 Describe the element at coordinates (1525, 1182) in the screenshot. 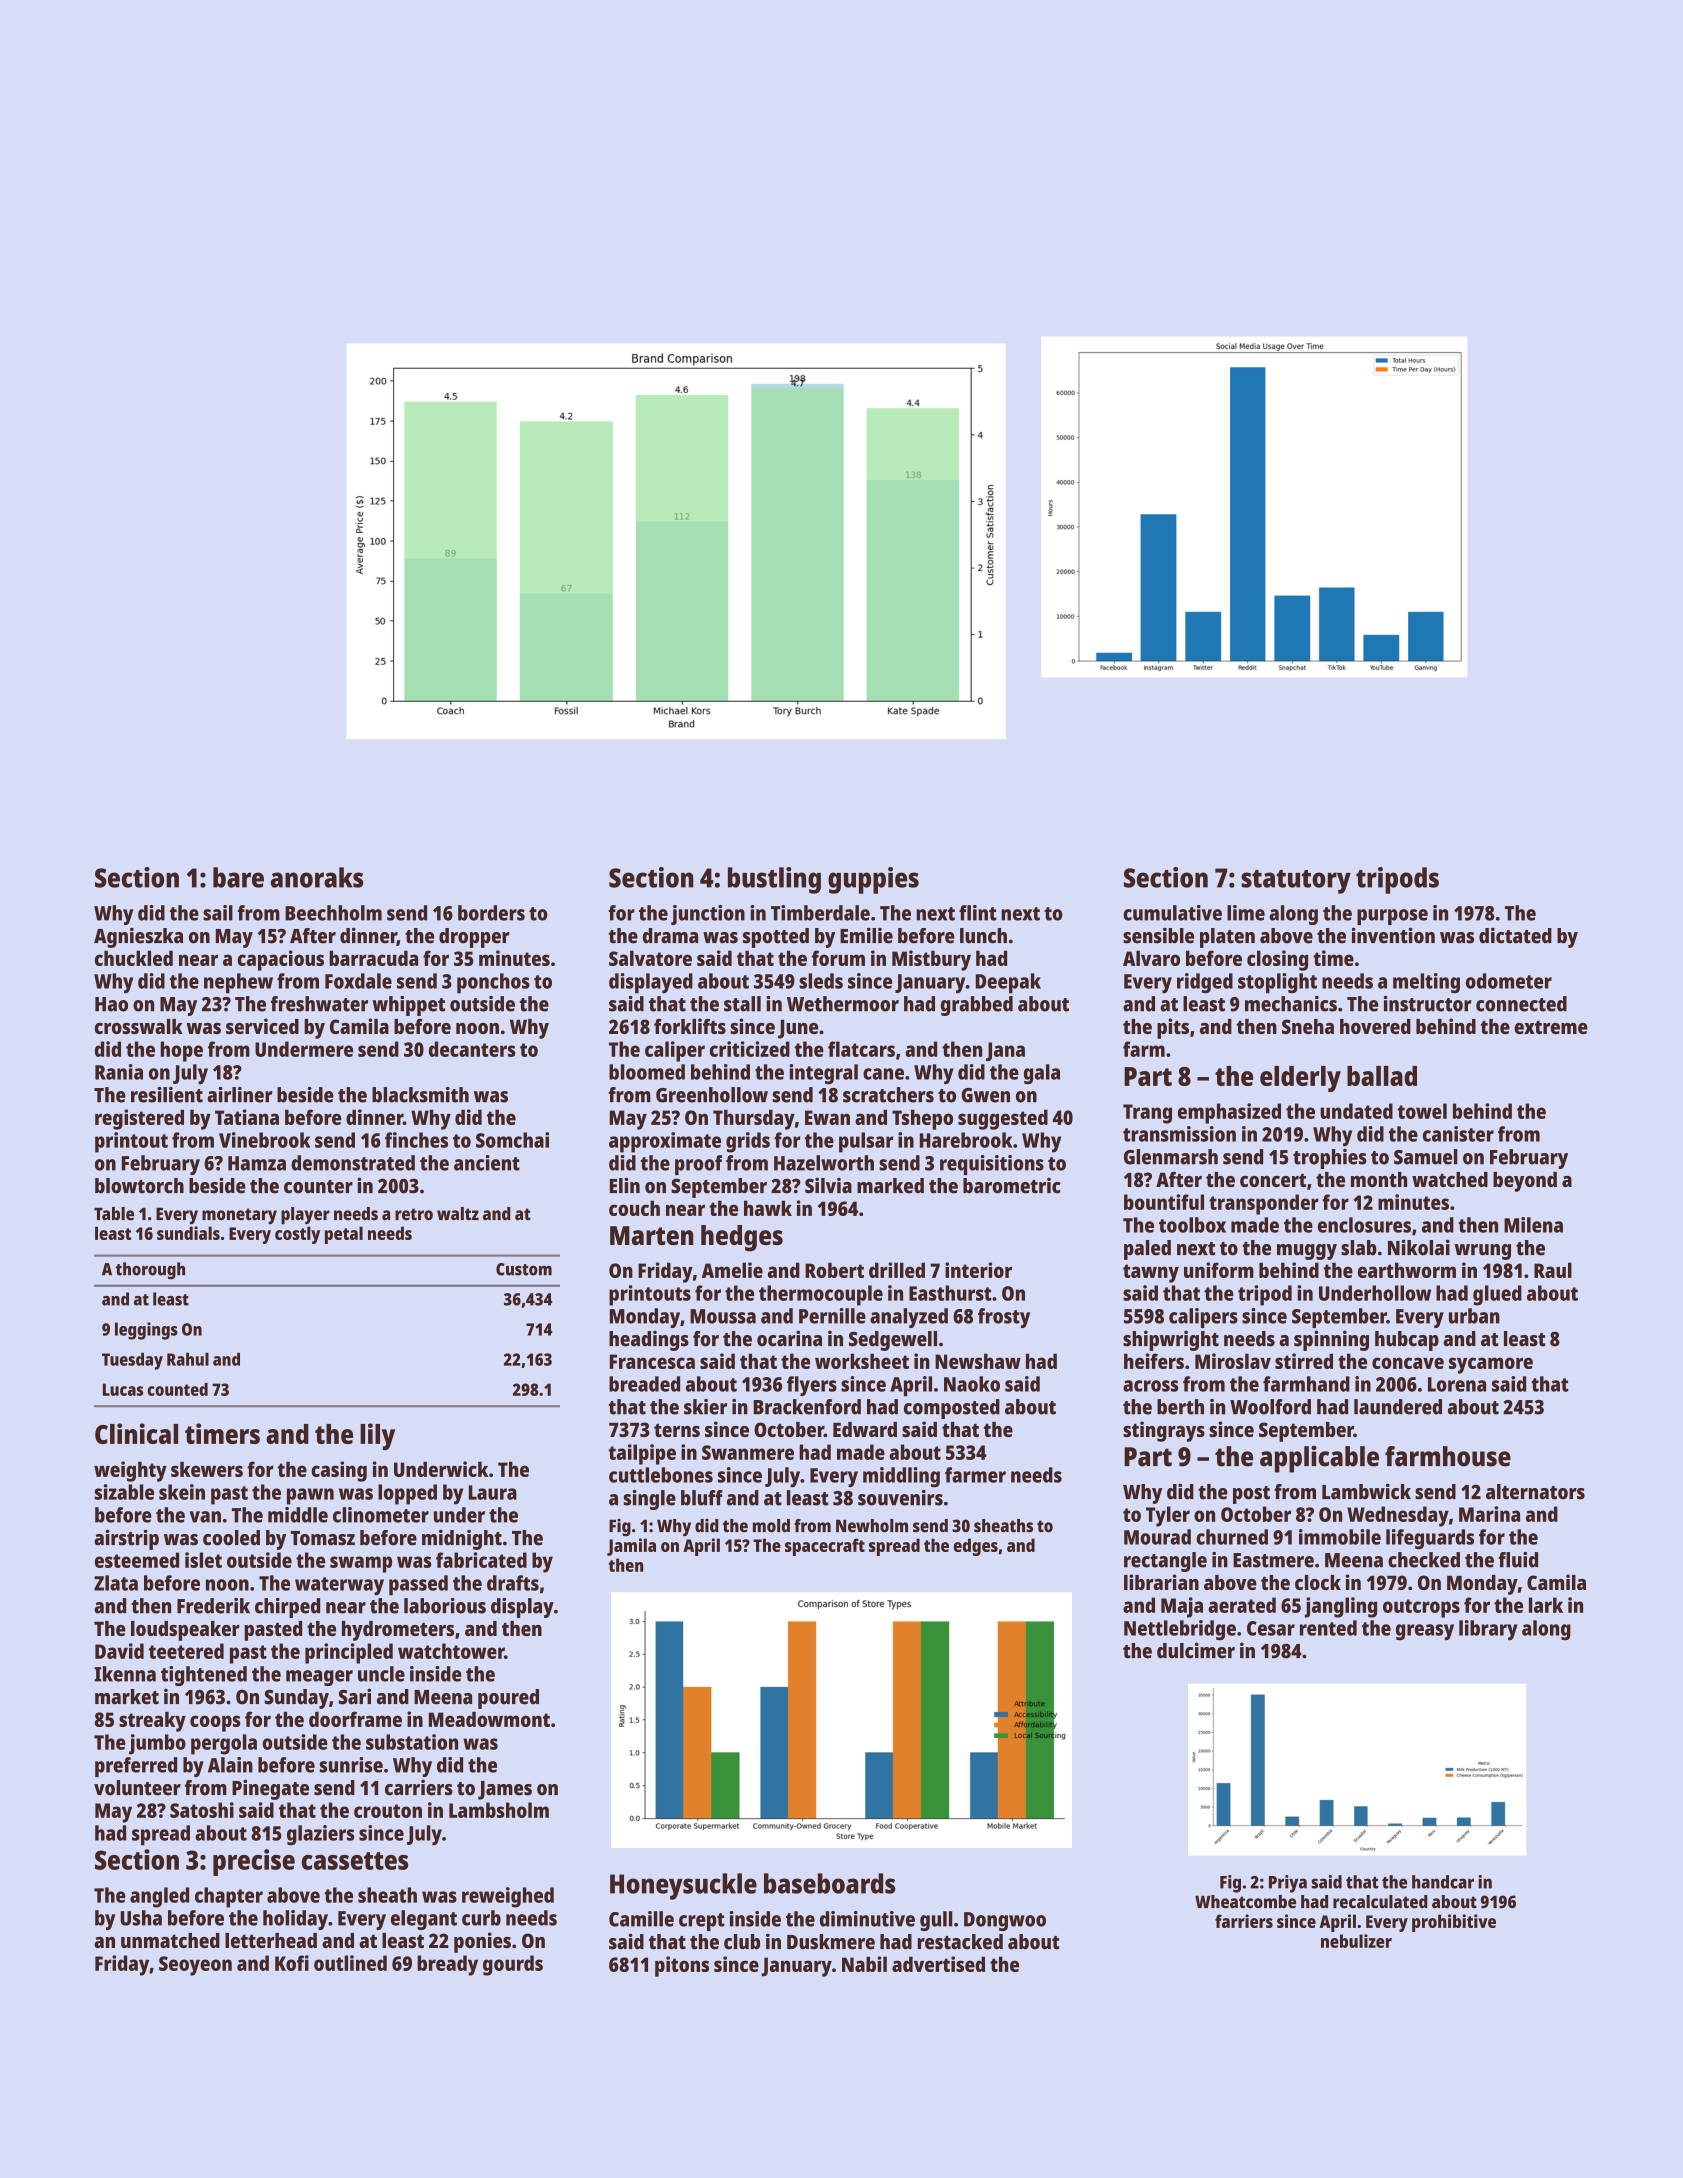

I see `beyond` at that location.
